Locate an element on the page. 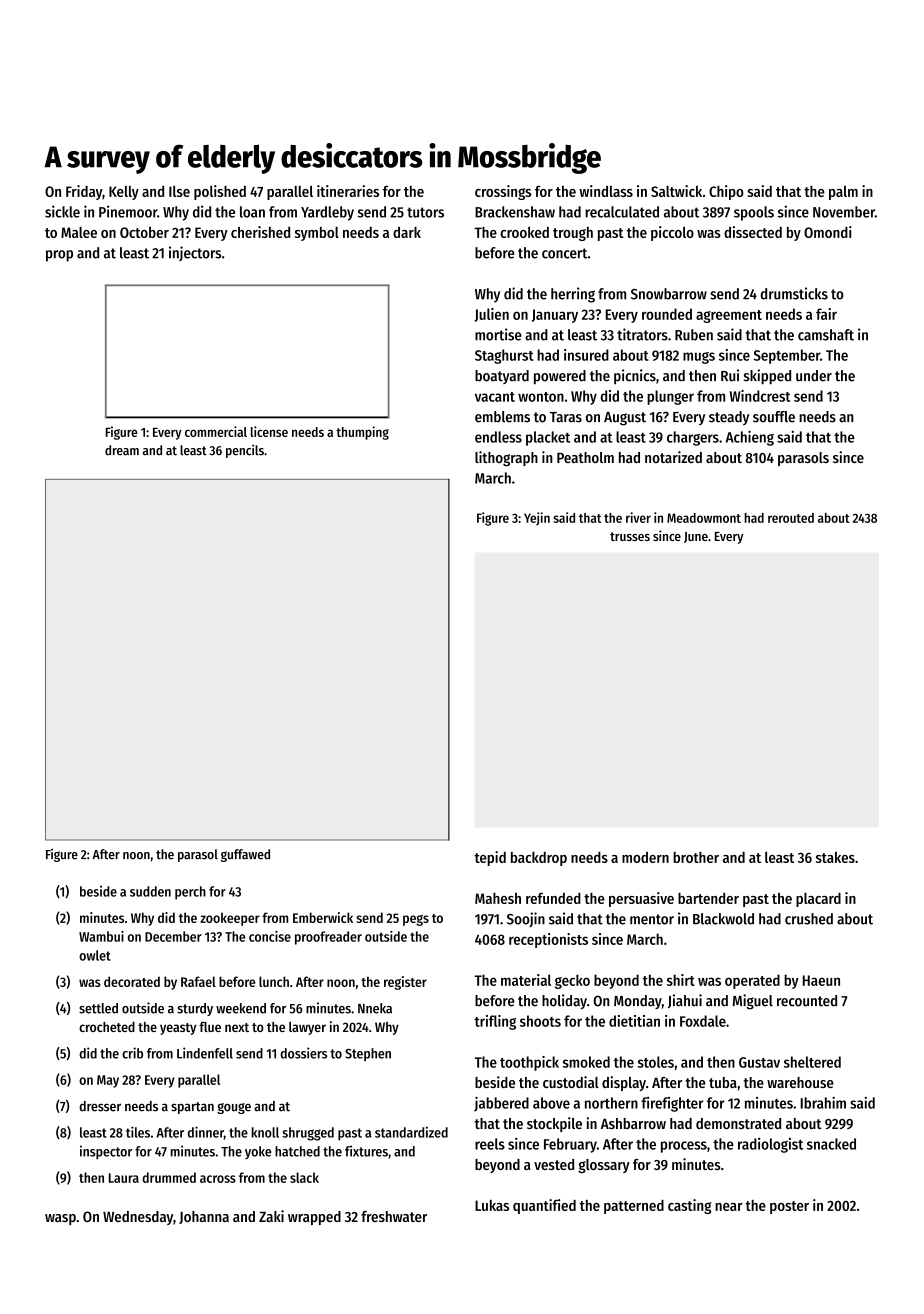  Ilse is located at coordinates (179, 191).
